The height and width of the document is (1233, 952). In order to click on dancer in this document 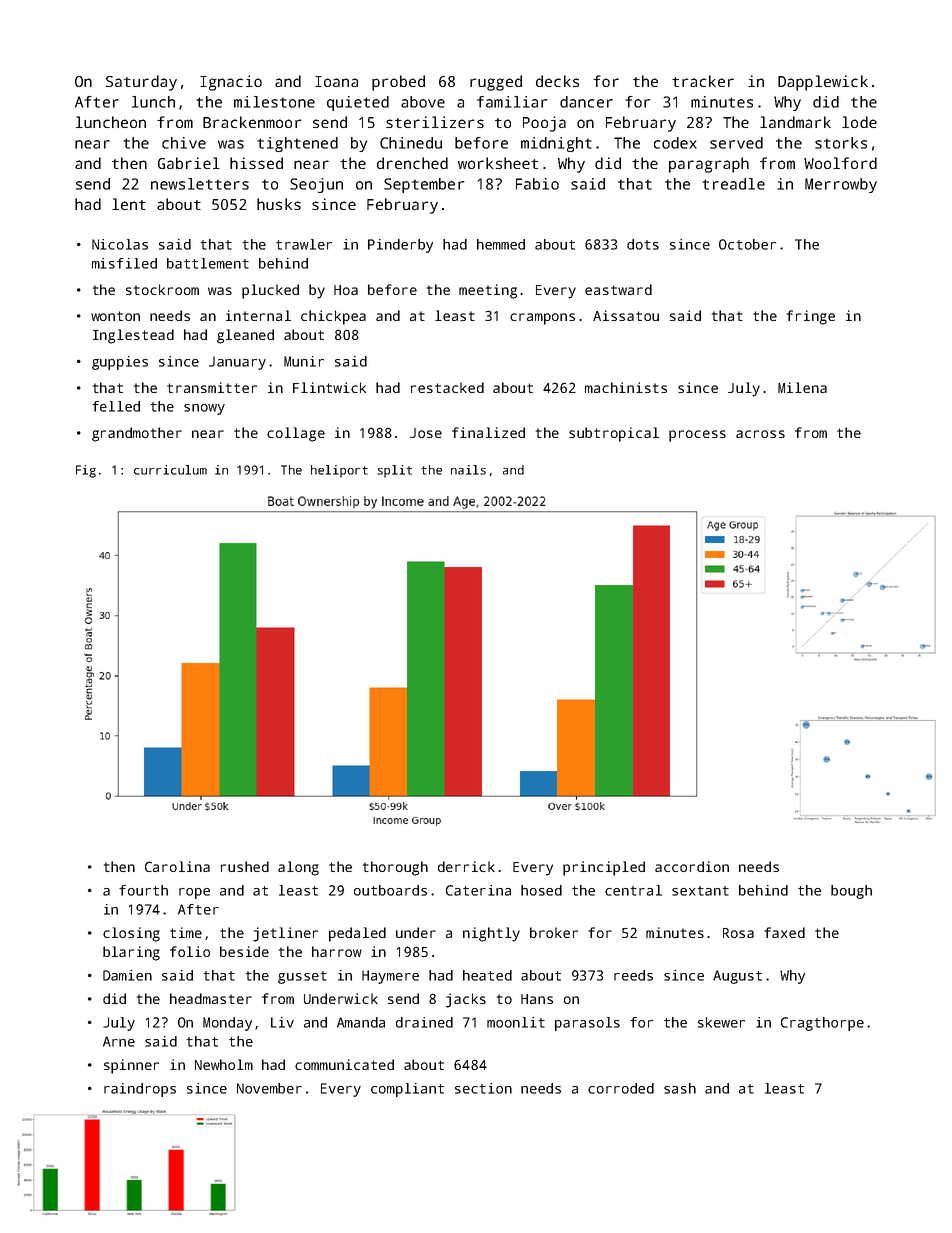, I will do `click(586, 102)`.
